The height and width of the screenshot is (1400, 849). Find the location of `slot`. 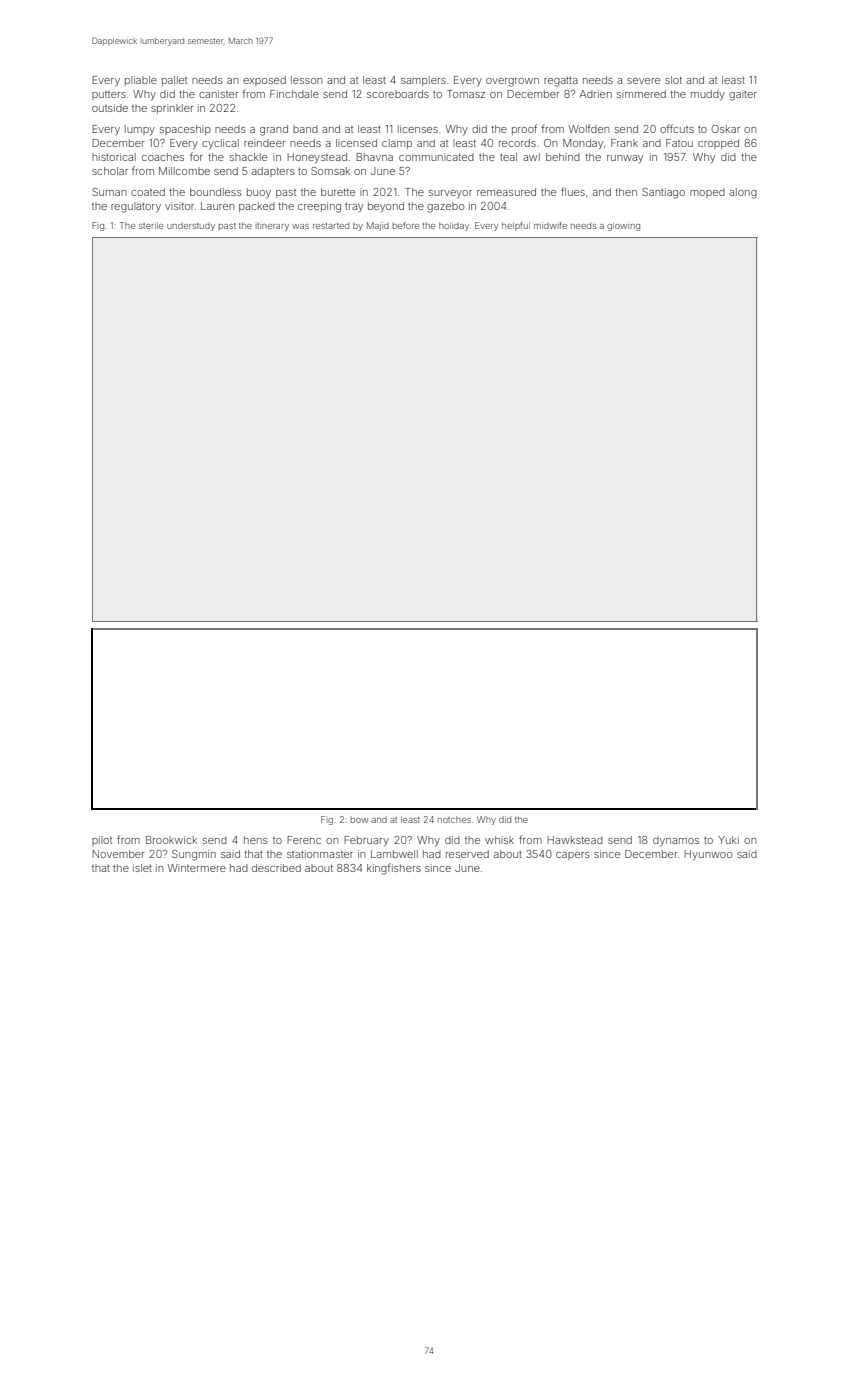

slot is located at coordinates (673, 80).
